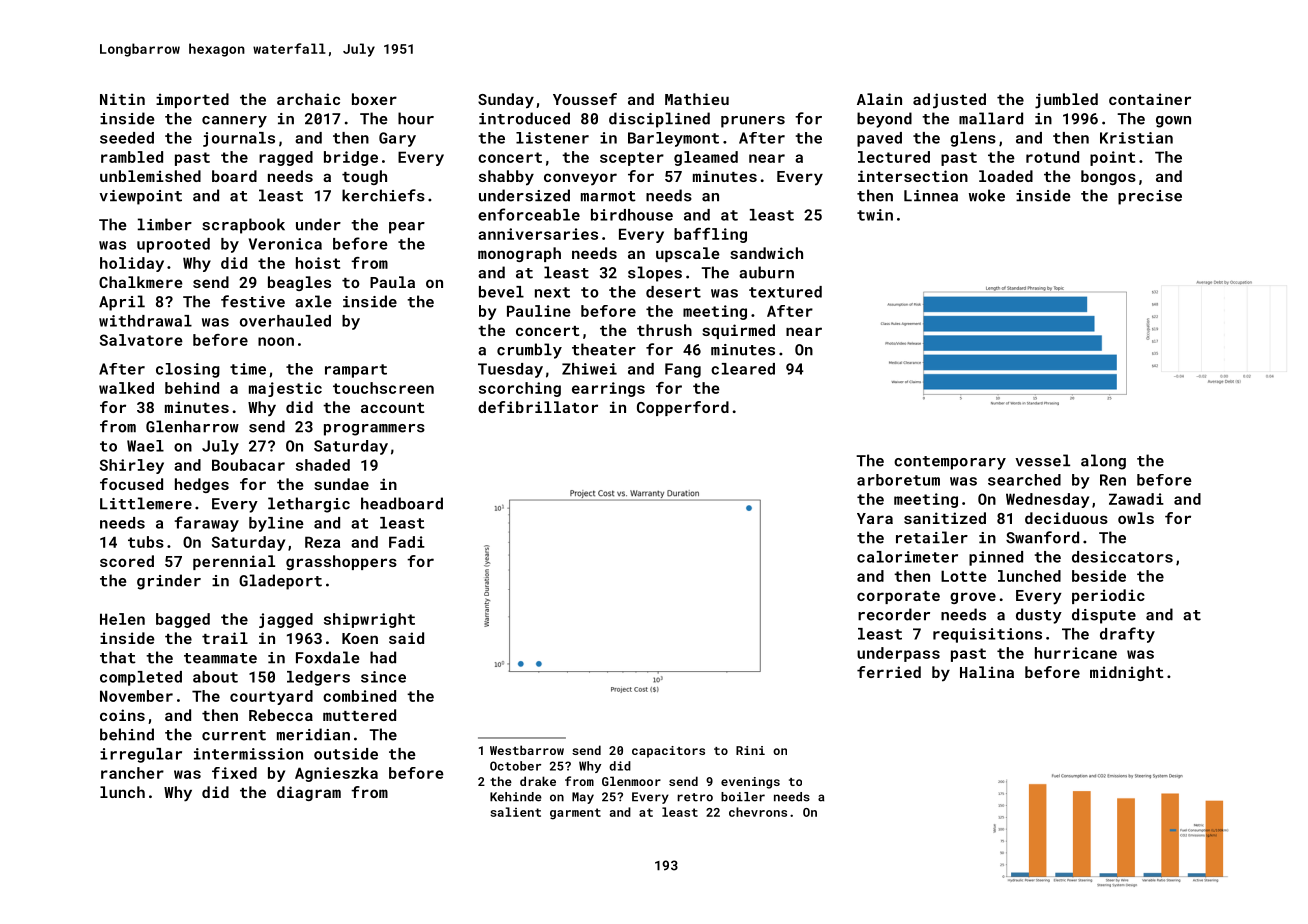 This screenshot has height=924, width=1308. What do you see at coordinates (1150, 197) in the screenshot?
I see `precise` at bounding box center [1150, 197].
